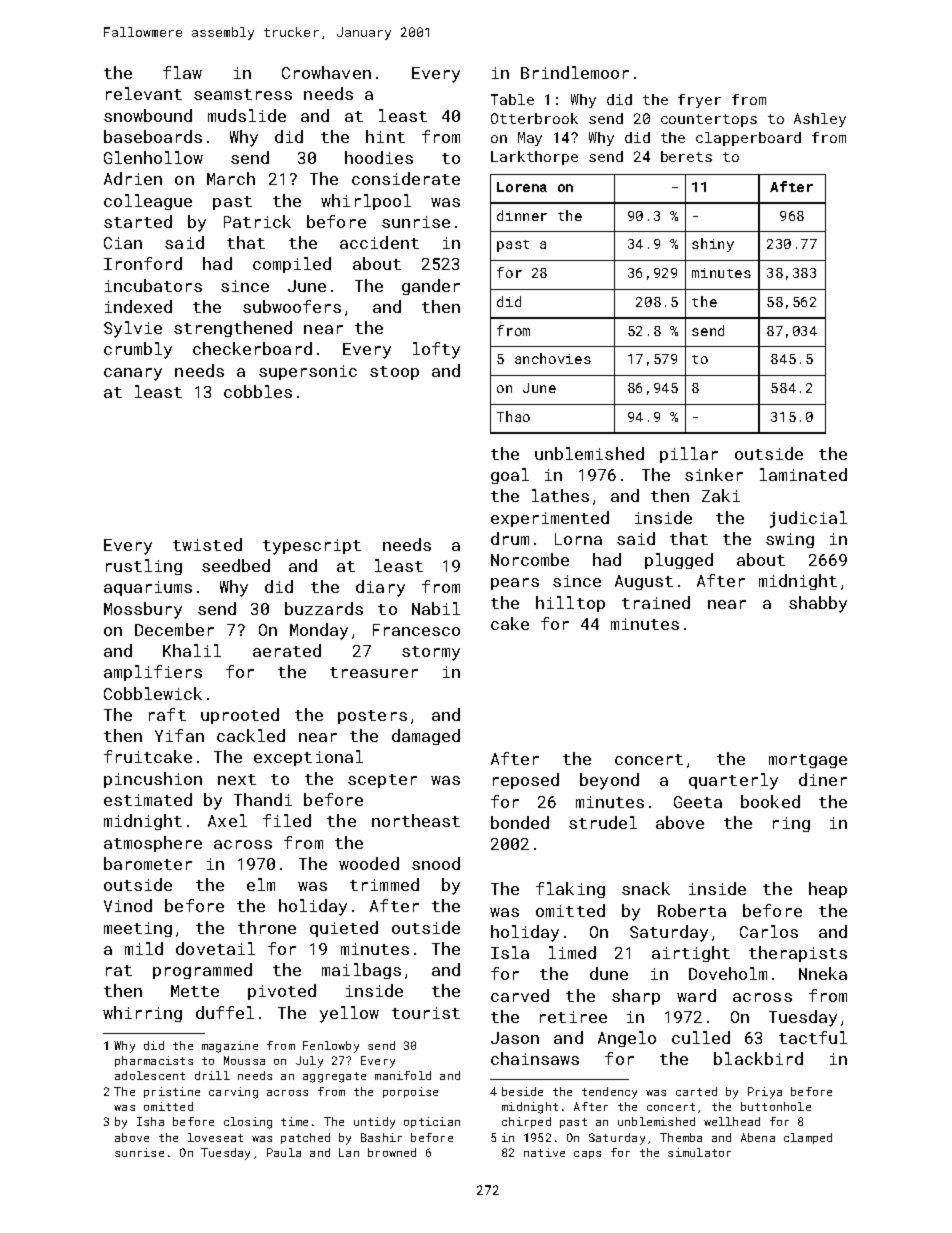 This image has height=1233, width=952. Describe the element at coordinates (689, 455) in the image. I see `pillar` at that location.
